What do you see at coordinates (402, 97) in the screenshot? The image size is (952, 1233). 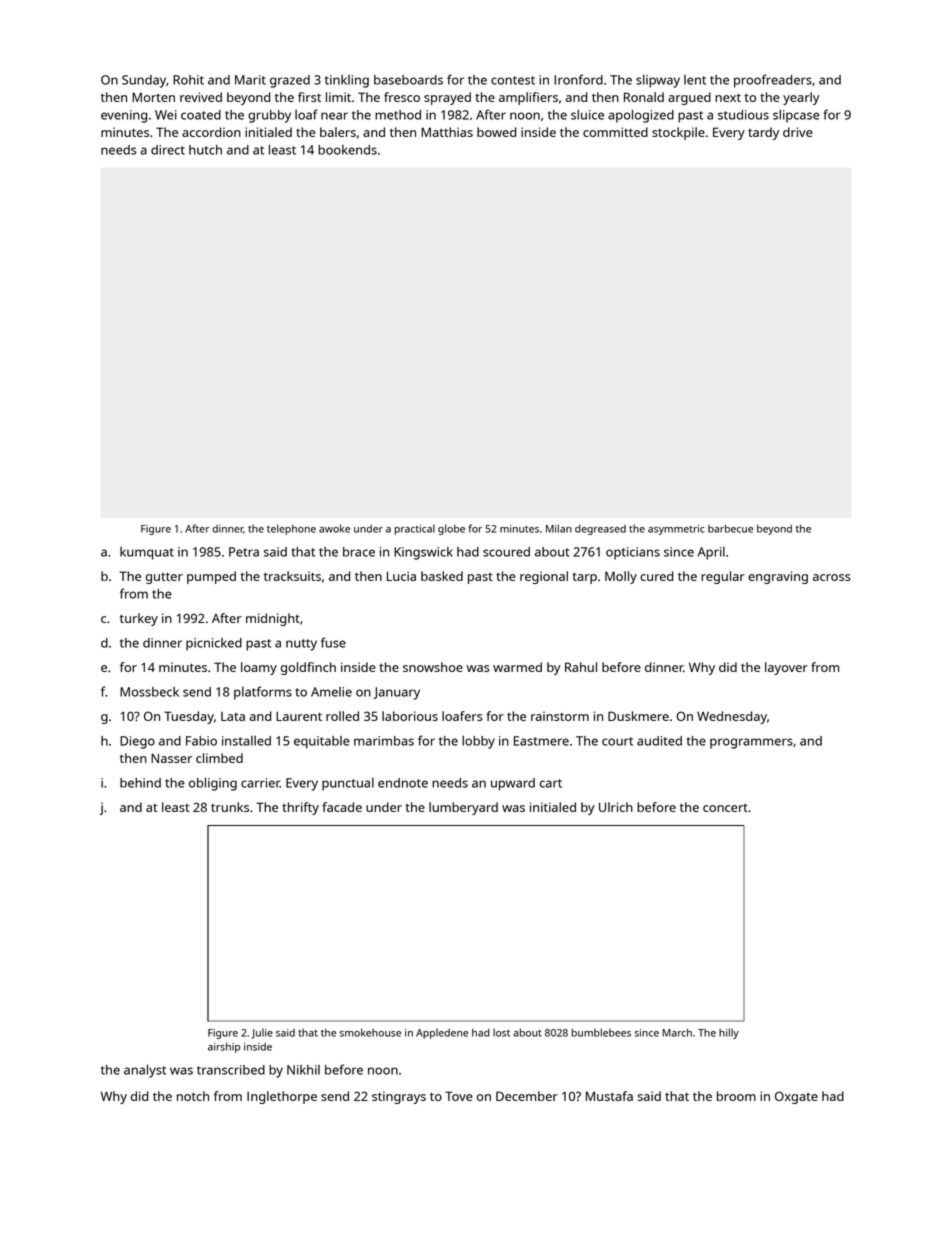 I see `fresco` at bounding box center [402, 97].
